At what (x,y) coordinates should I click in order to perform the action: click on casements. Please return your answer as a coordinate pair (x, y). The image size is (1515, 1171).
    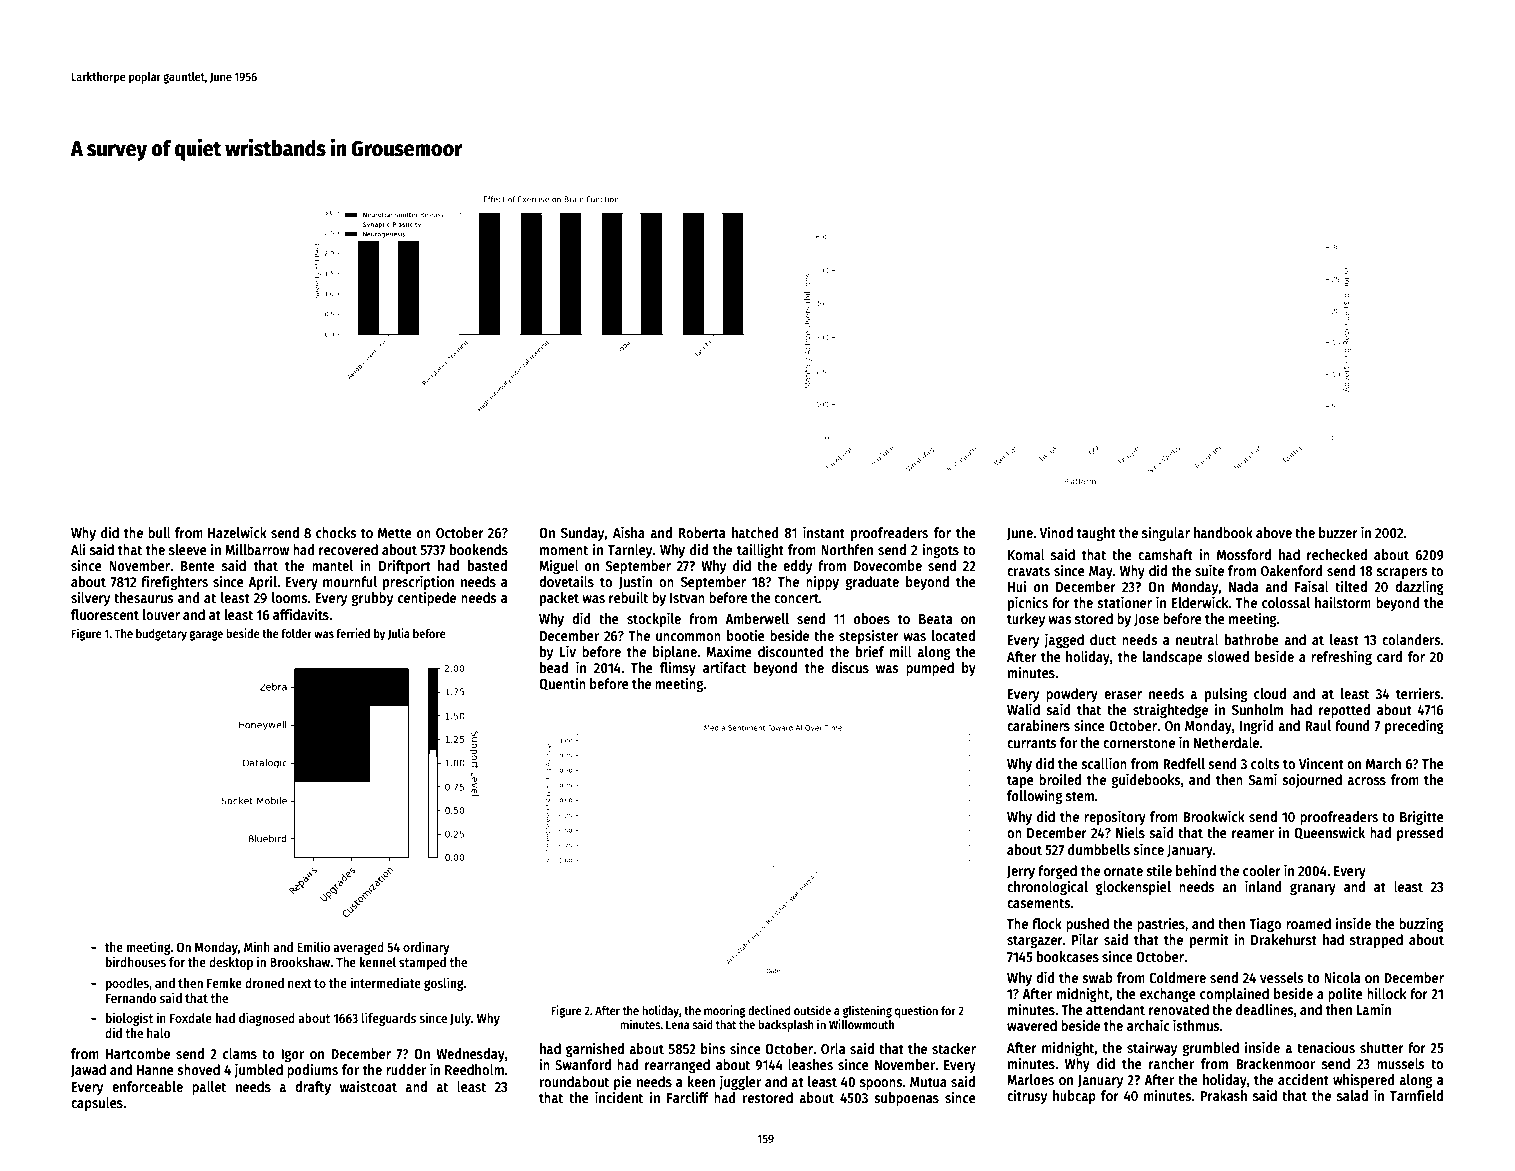
    Looking at the image, I should click on (1039, 903).
